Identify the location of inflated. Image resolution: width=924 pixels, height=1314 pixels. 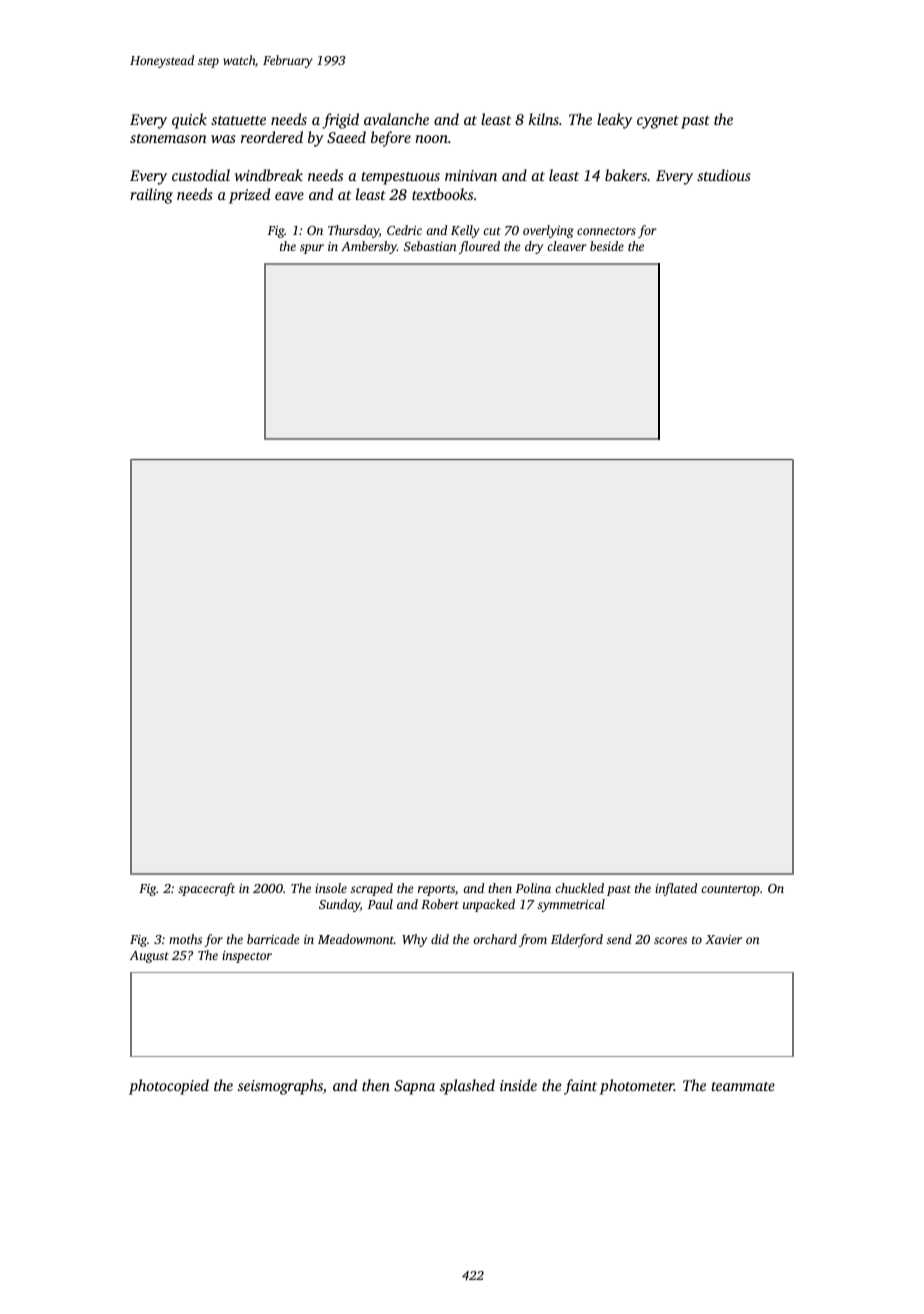
(676, 889).
